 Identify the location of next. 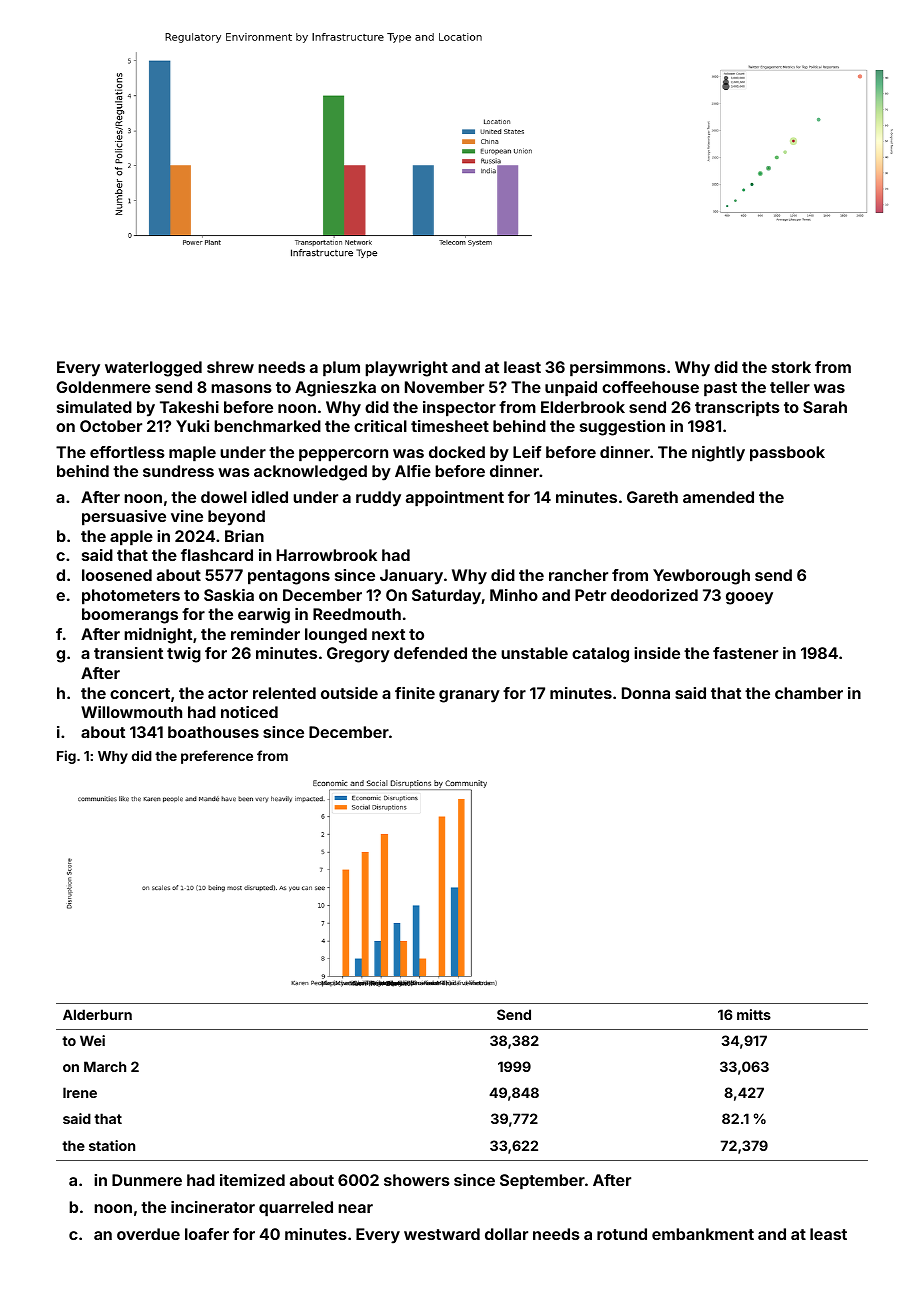
(388, 634).
